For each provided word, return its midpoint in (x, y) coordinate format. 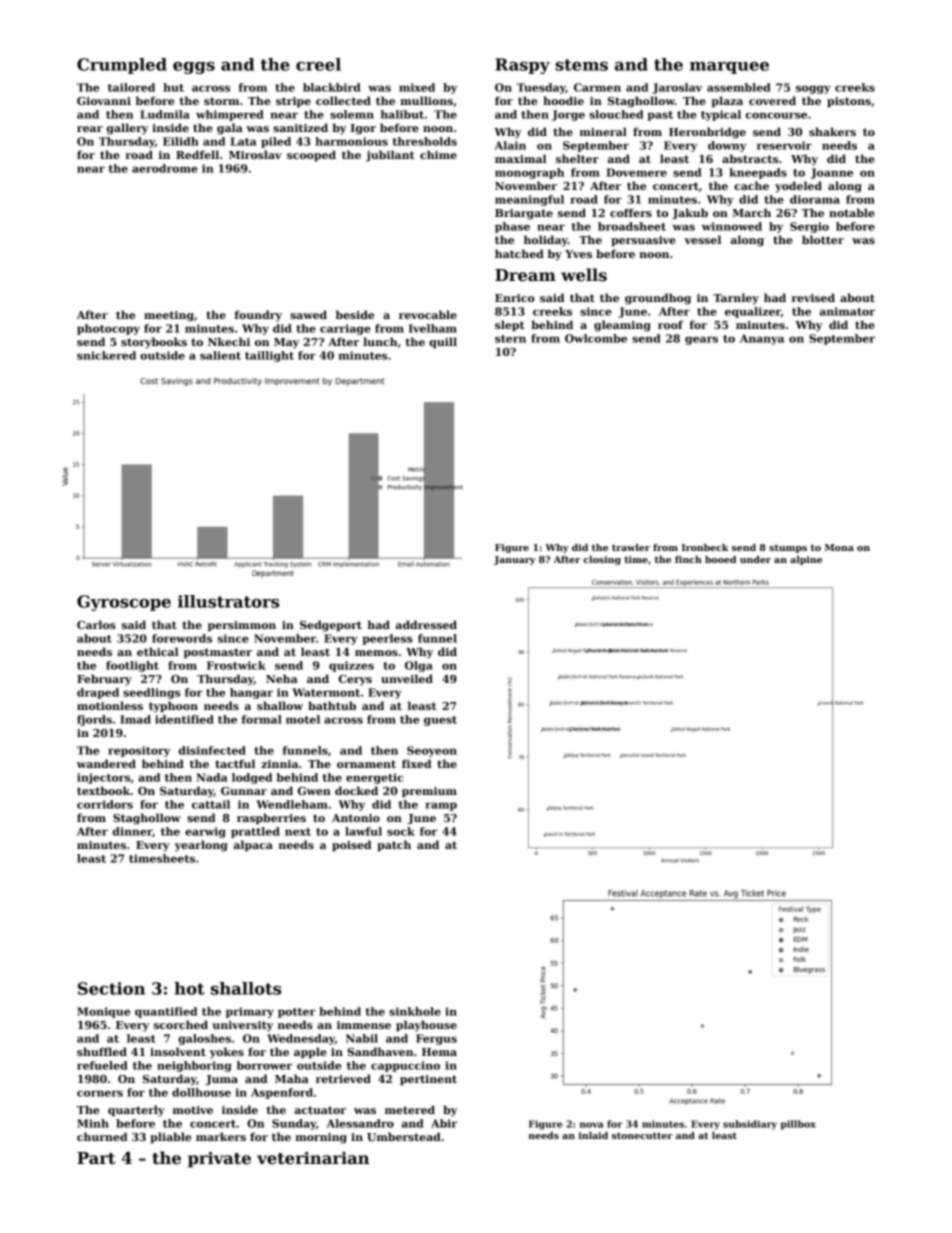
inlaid (593, 1135)
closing (602, 560)
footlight (132, 666)
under (755, 559)
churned (102, 1136)
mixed (417, 87)
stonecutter (642, 1135)
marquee (729, 68)
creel (318, 64)
